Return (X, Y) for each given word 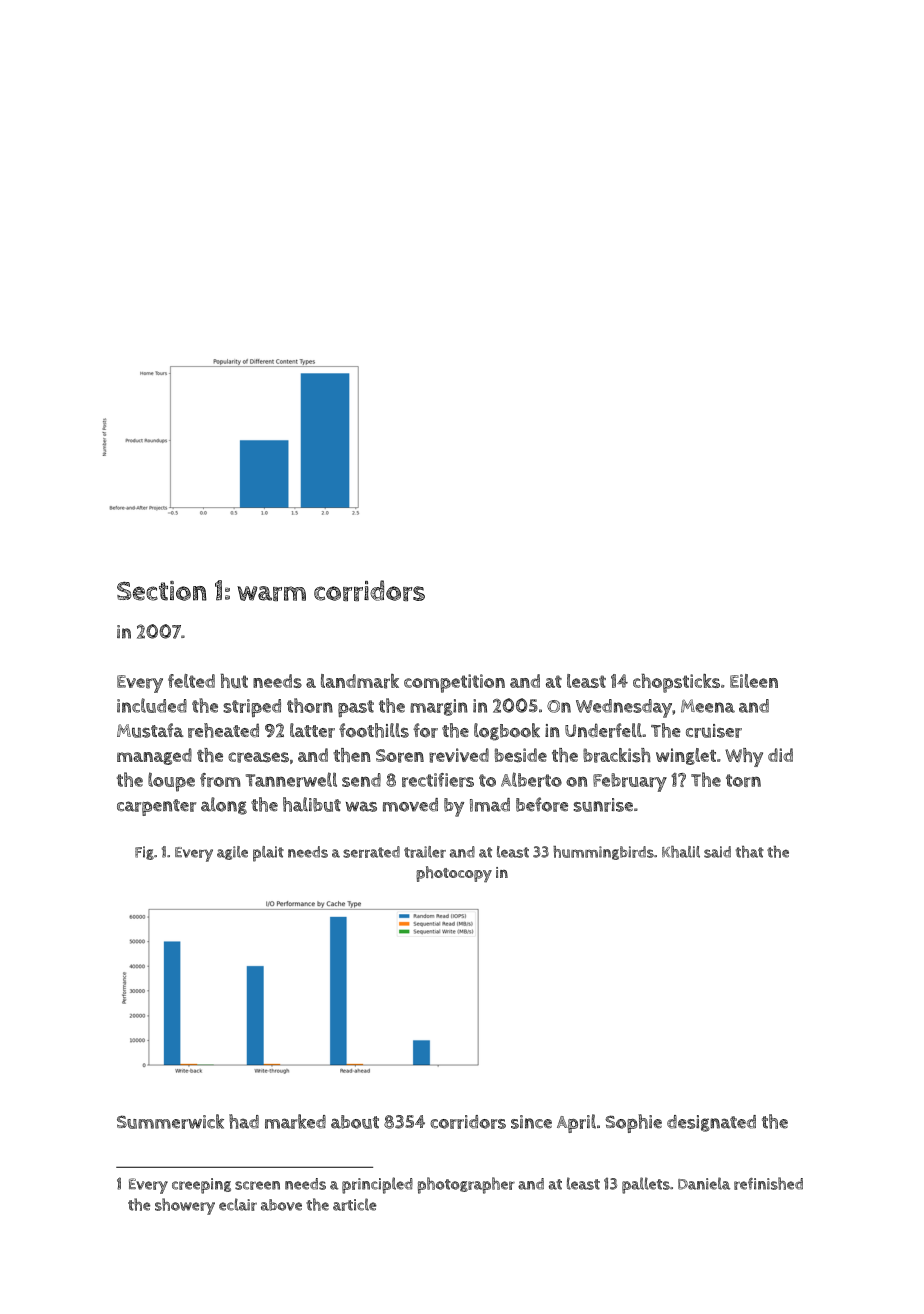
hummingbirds (603, 853)
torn (743, 780)
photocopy (454, 874)
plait (268, 854)
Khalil (681, 852)
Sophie (633, 1123)
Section (162, 591)
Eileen (754, 681)
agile (232, 853)
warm (271, 593)
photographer (466, 1185)
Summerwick (170, 1121)
